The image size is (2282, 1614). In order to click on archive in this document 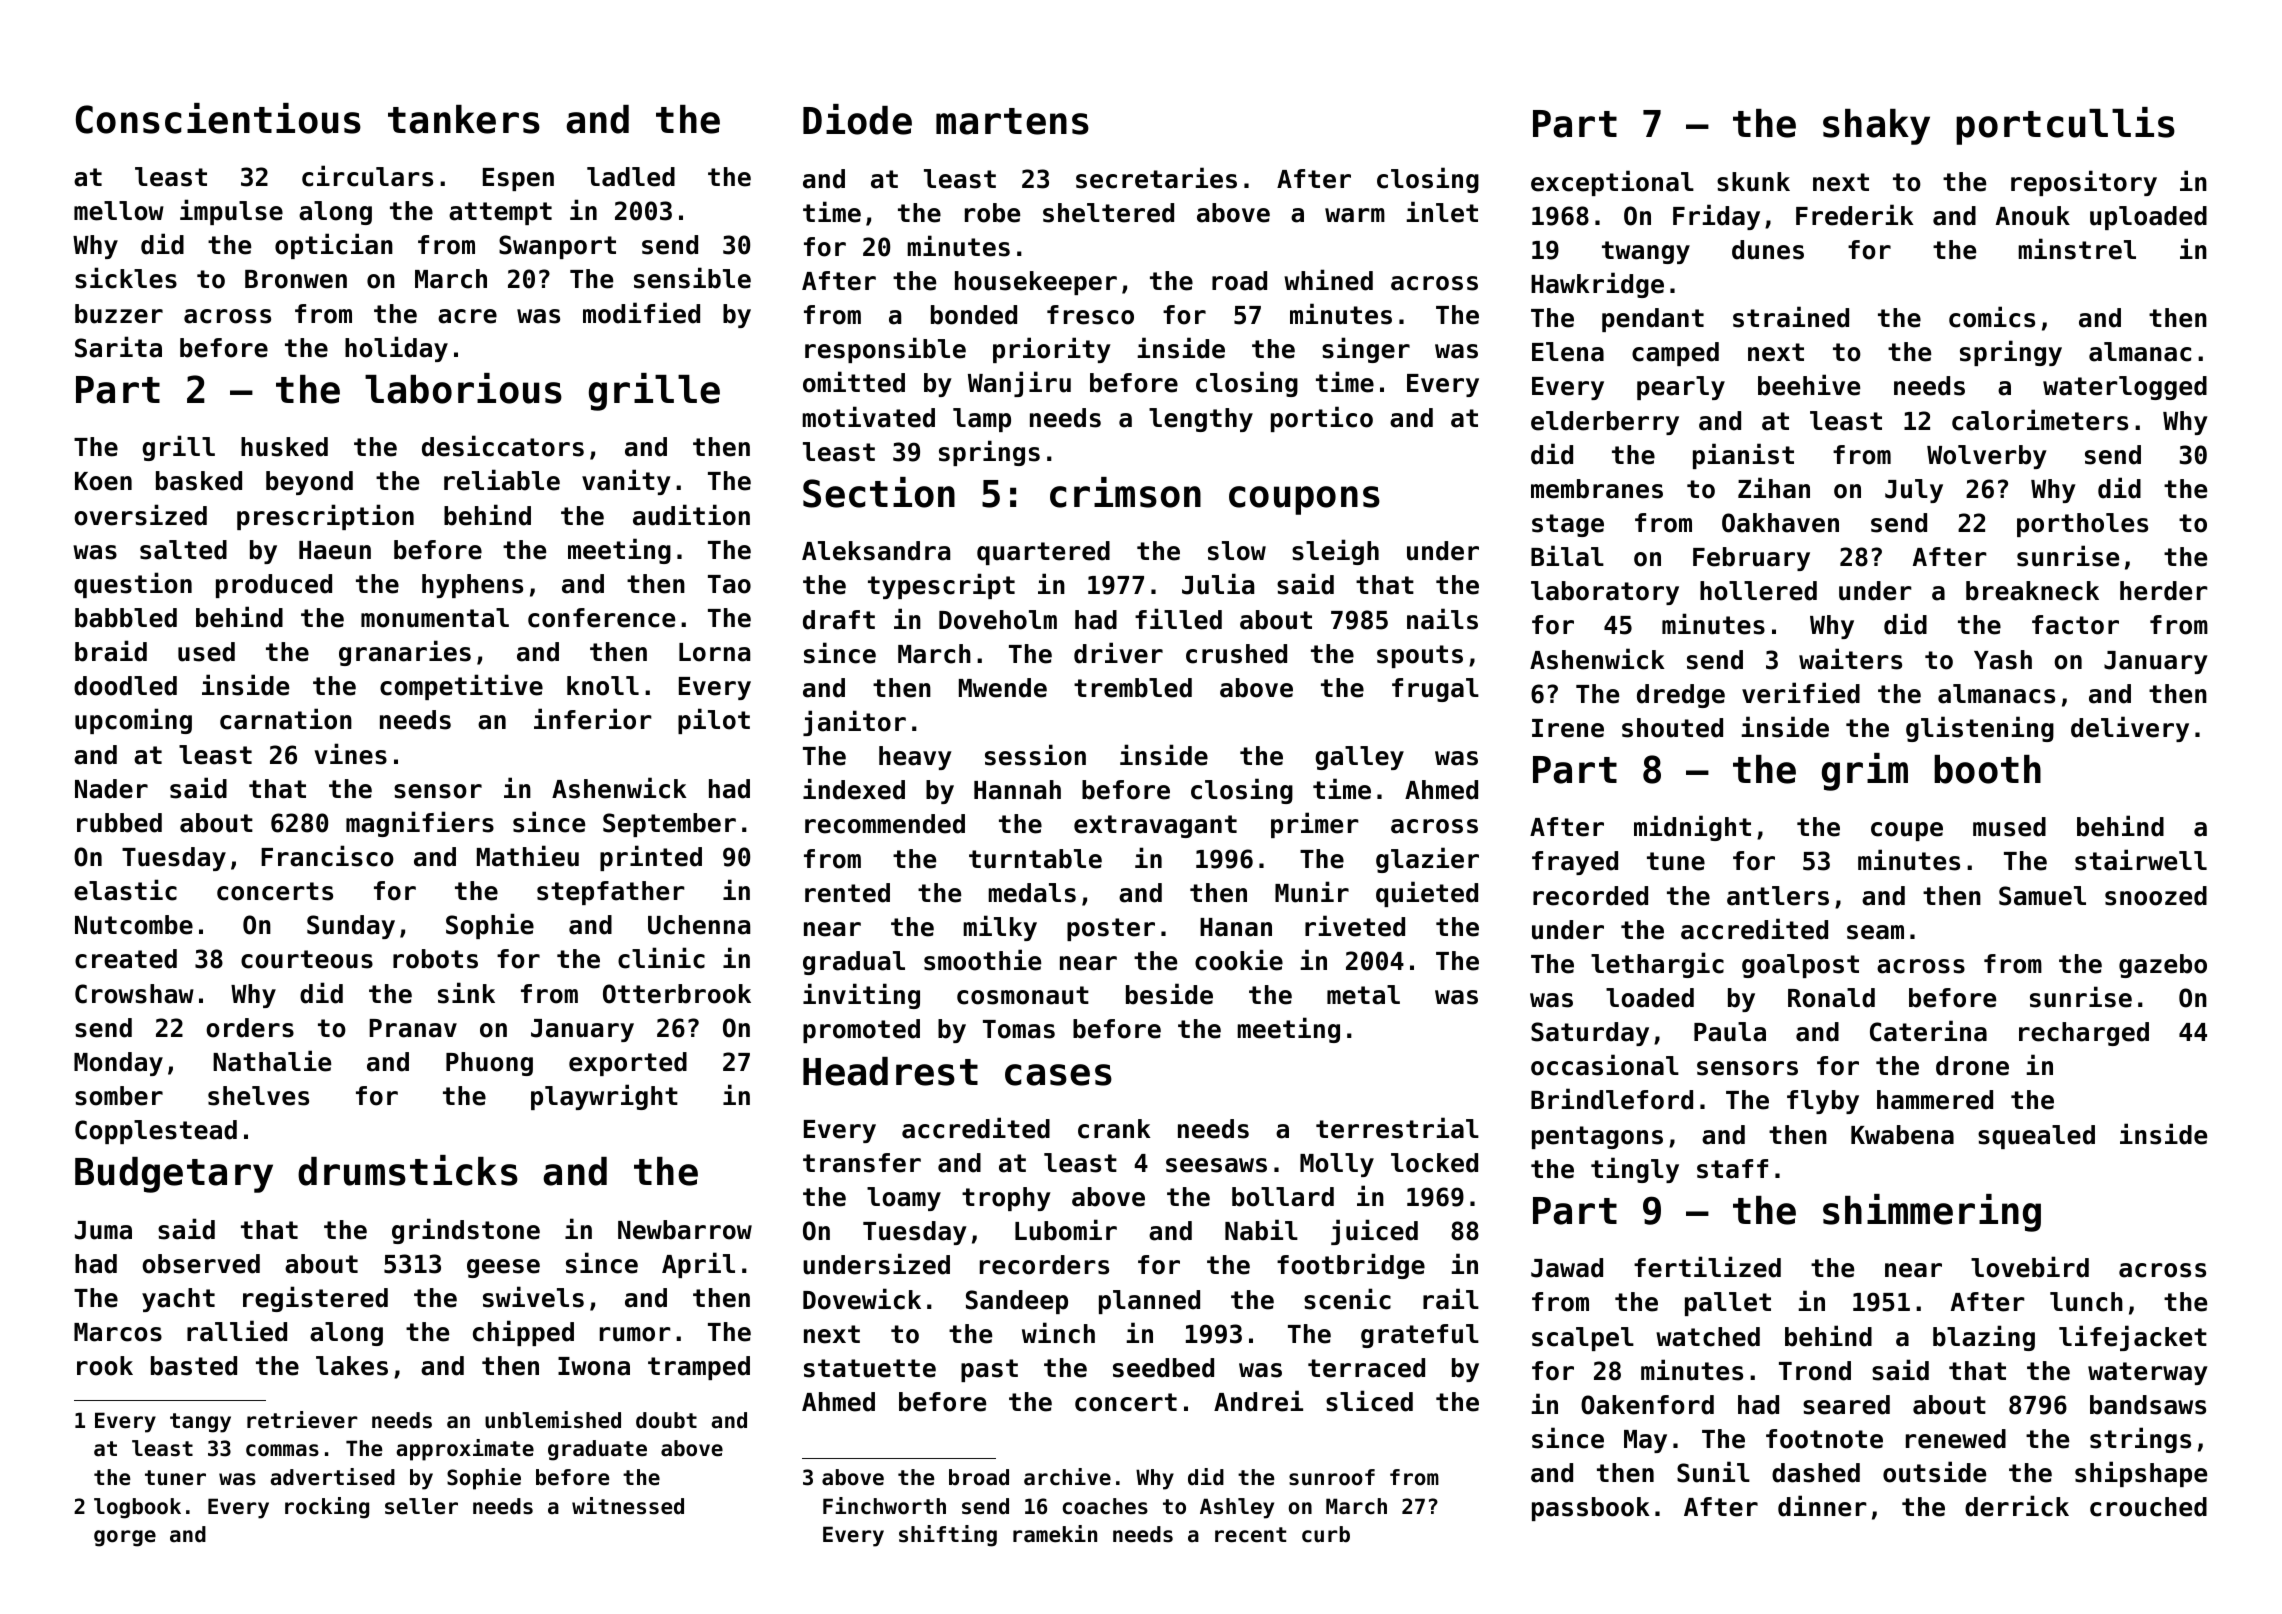, I will do `click(1067, 1477)`.
